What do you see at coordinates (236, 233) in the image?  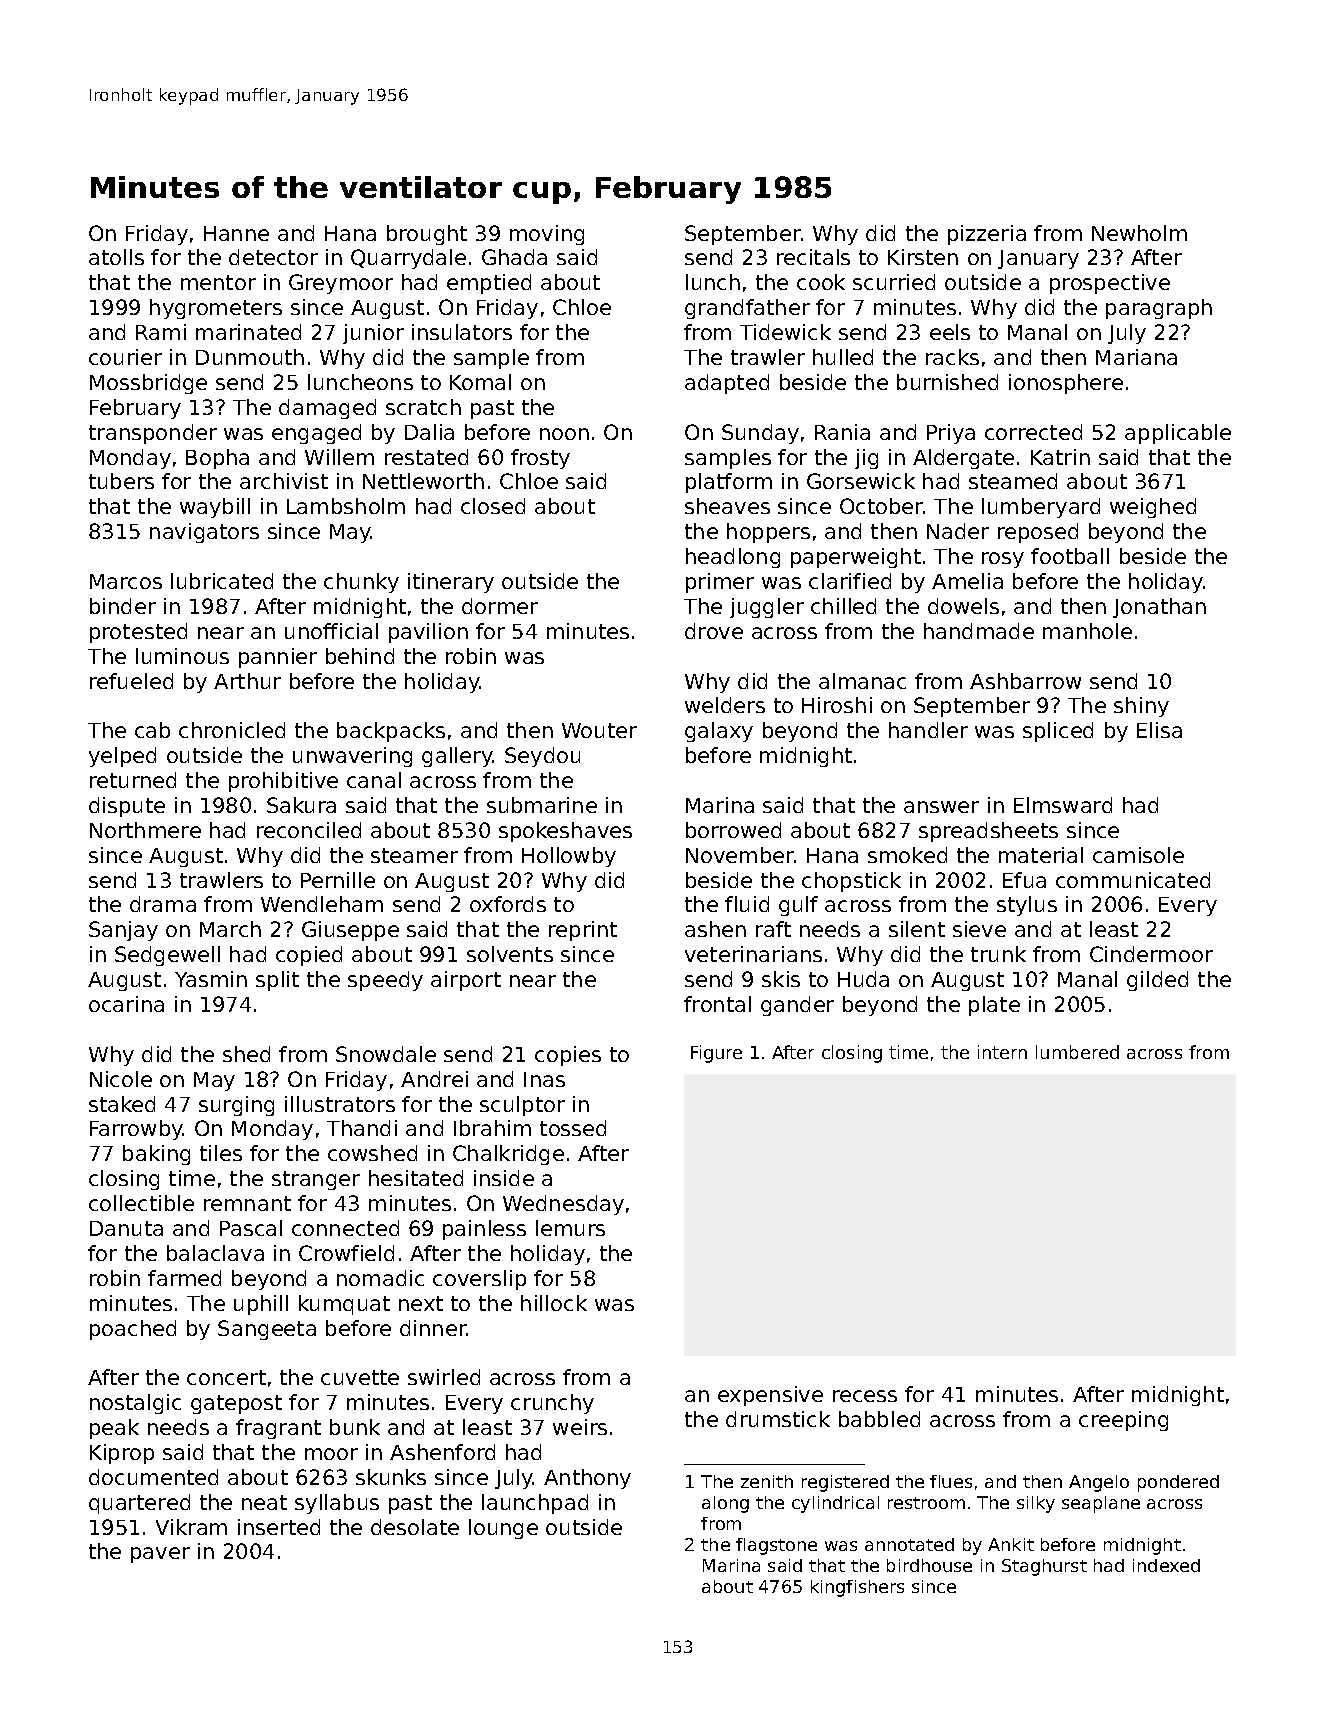 I see `Hanne` at bounding box center [236, 233].
